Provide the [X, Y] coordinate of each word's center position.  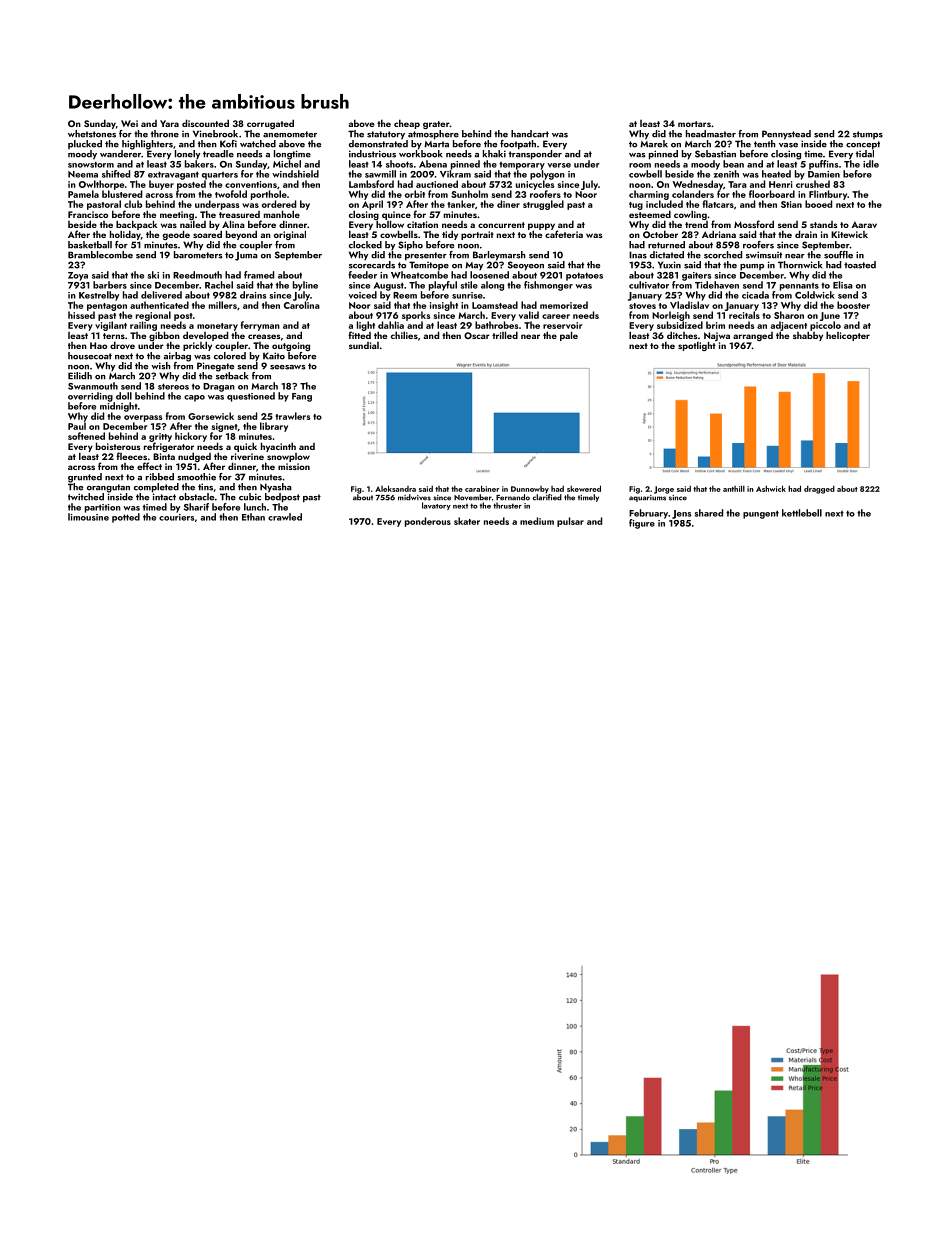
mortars [694, 124]
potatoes [584, 276]
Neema [83, 174]
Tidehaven [717, 285]
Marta [436, 144]
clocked [365, 245]
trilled [505, 335]
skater [467, 521]
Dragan [219, 387]
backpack [136, 225]
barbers [110, 285]
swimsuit [764, 255]
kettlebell [802, 513]
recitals [744, 315]
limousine [88, 517]
